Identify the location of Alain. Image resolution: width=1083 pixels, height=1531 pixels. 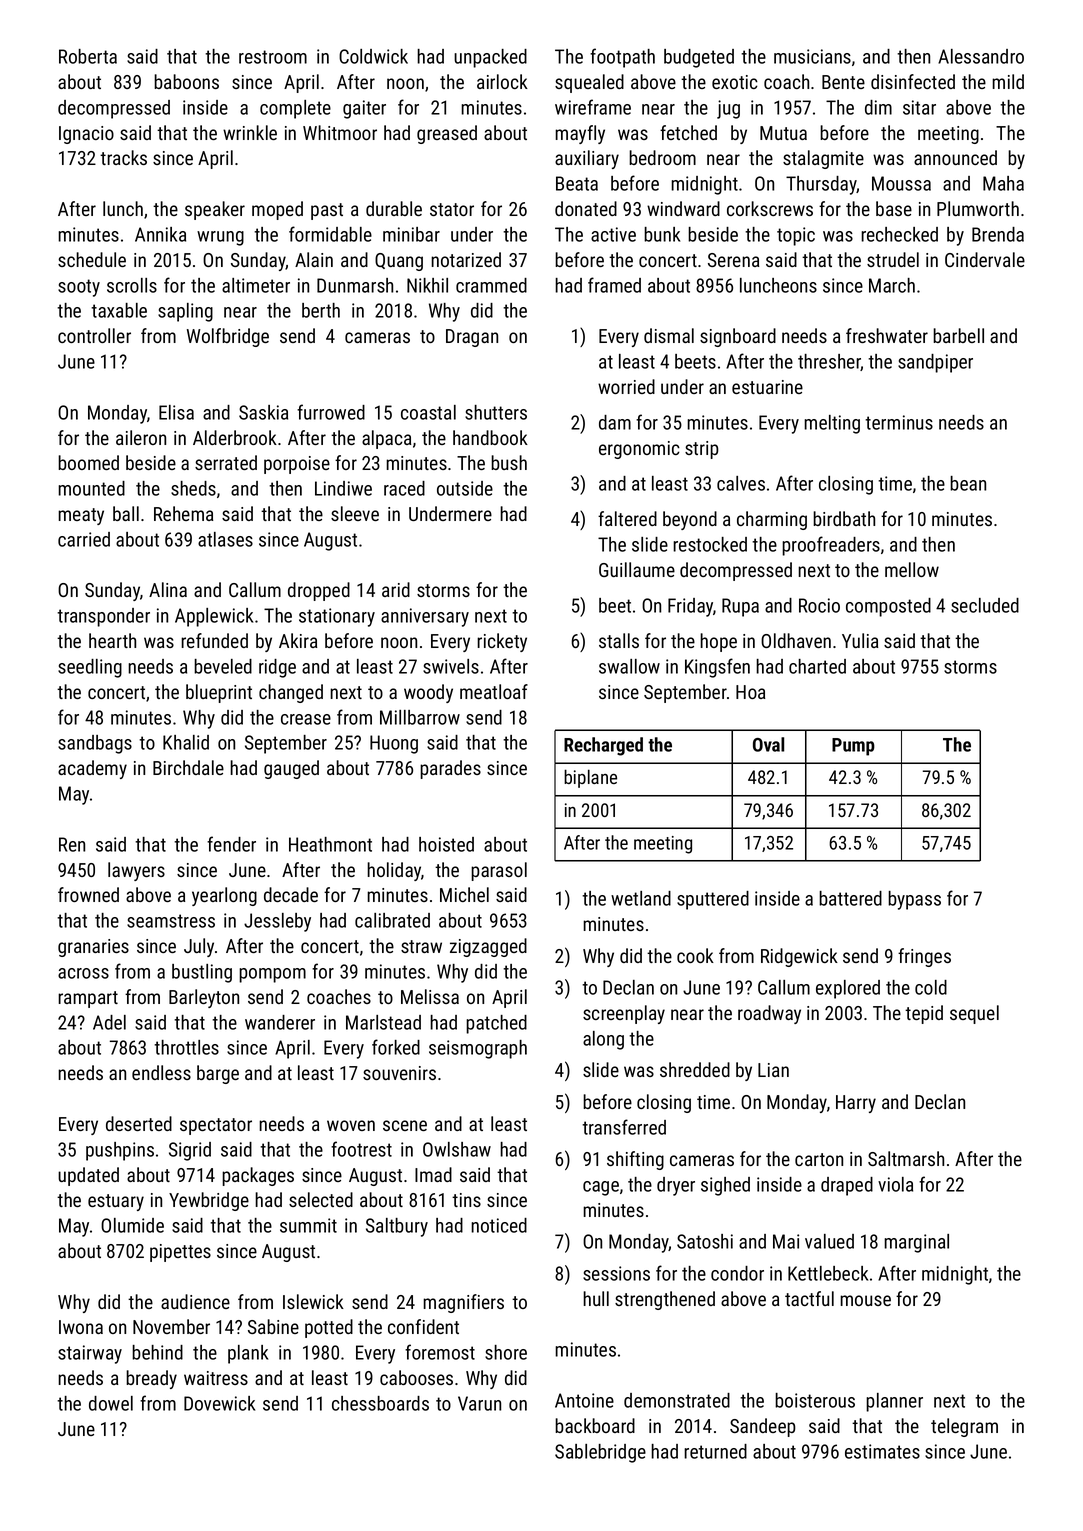
(314, 259).
